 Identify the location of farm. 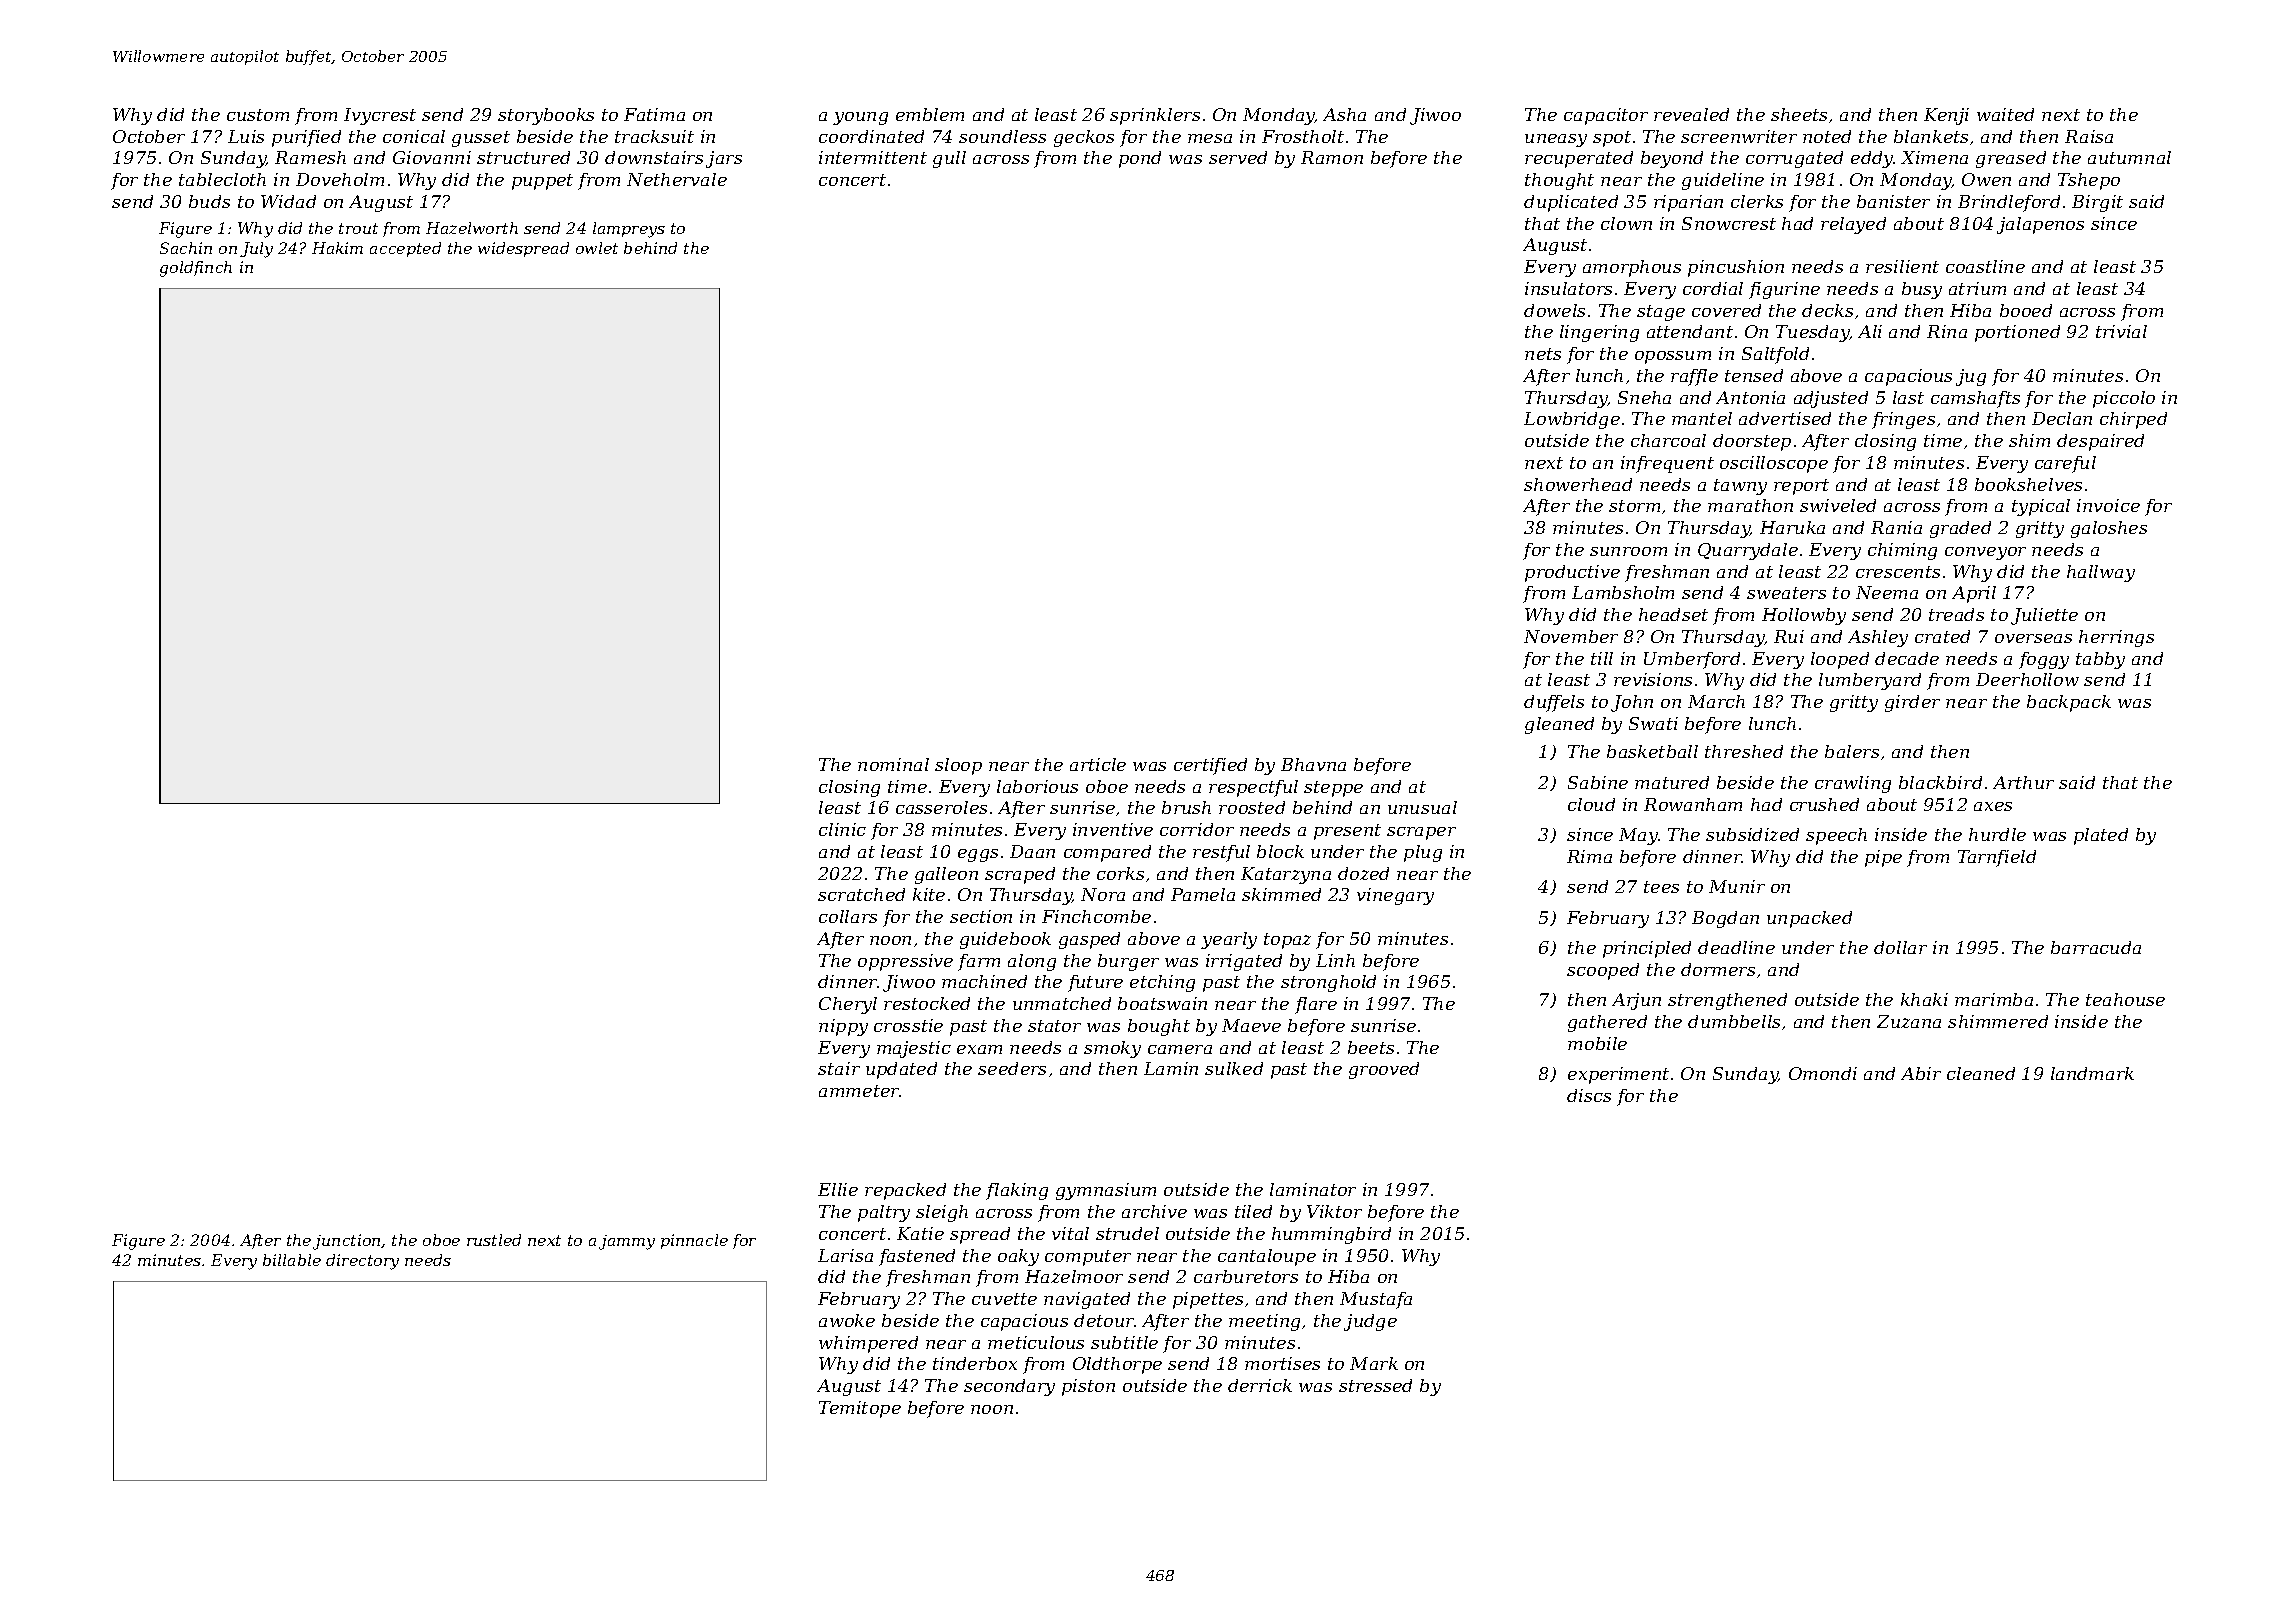
(979, 962).
